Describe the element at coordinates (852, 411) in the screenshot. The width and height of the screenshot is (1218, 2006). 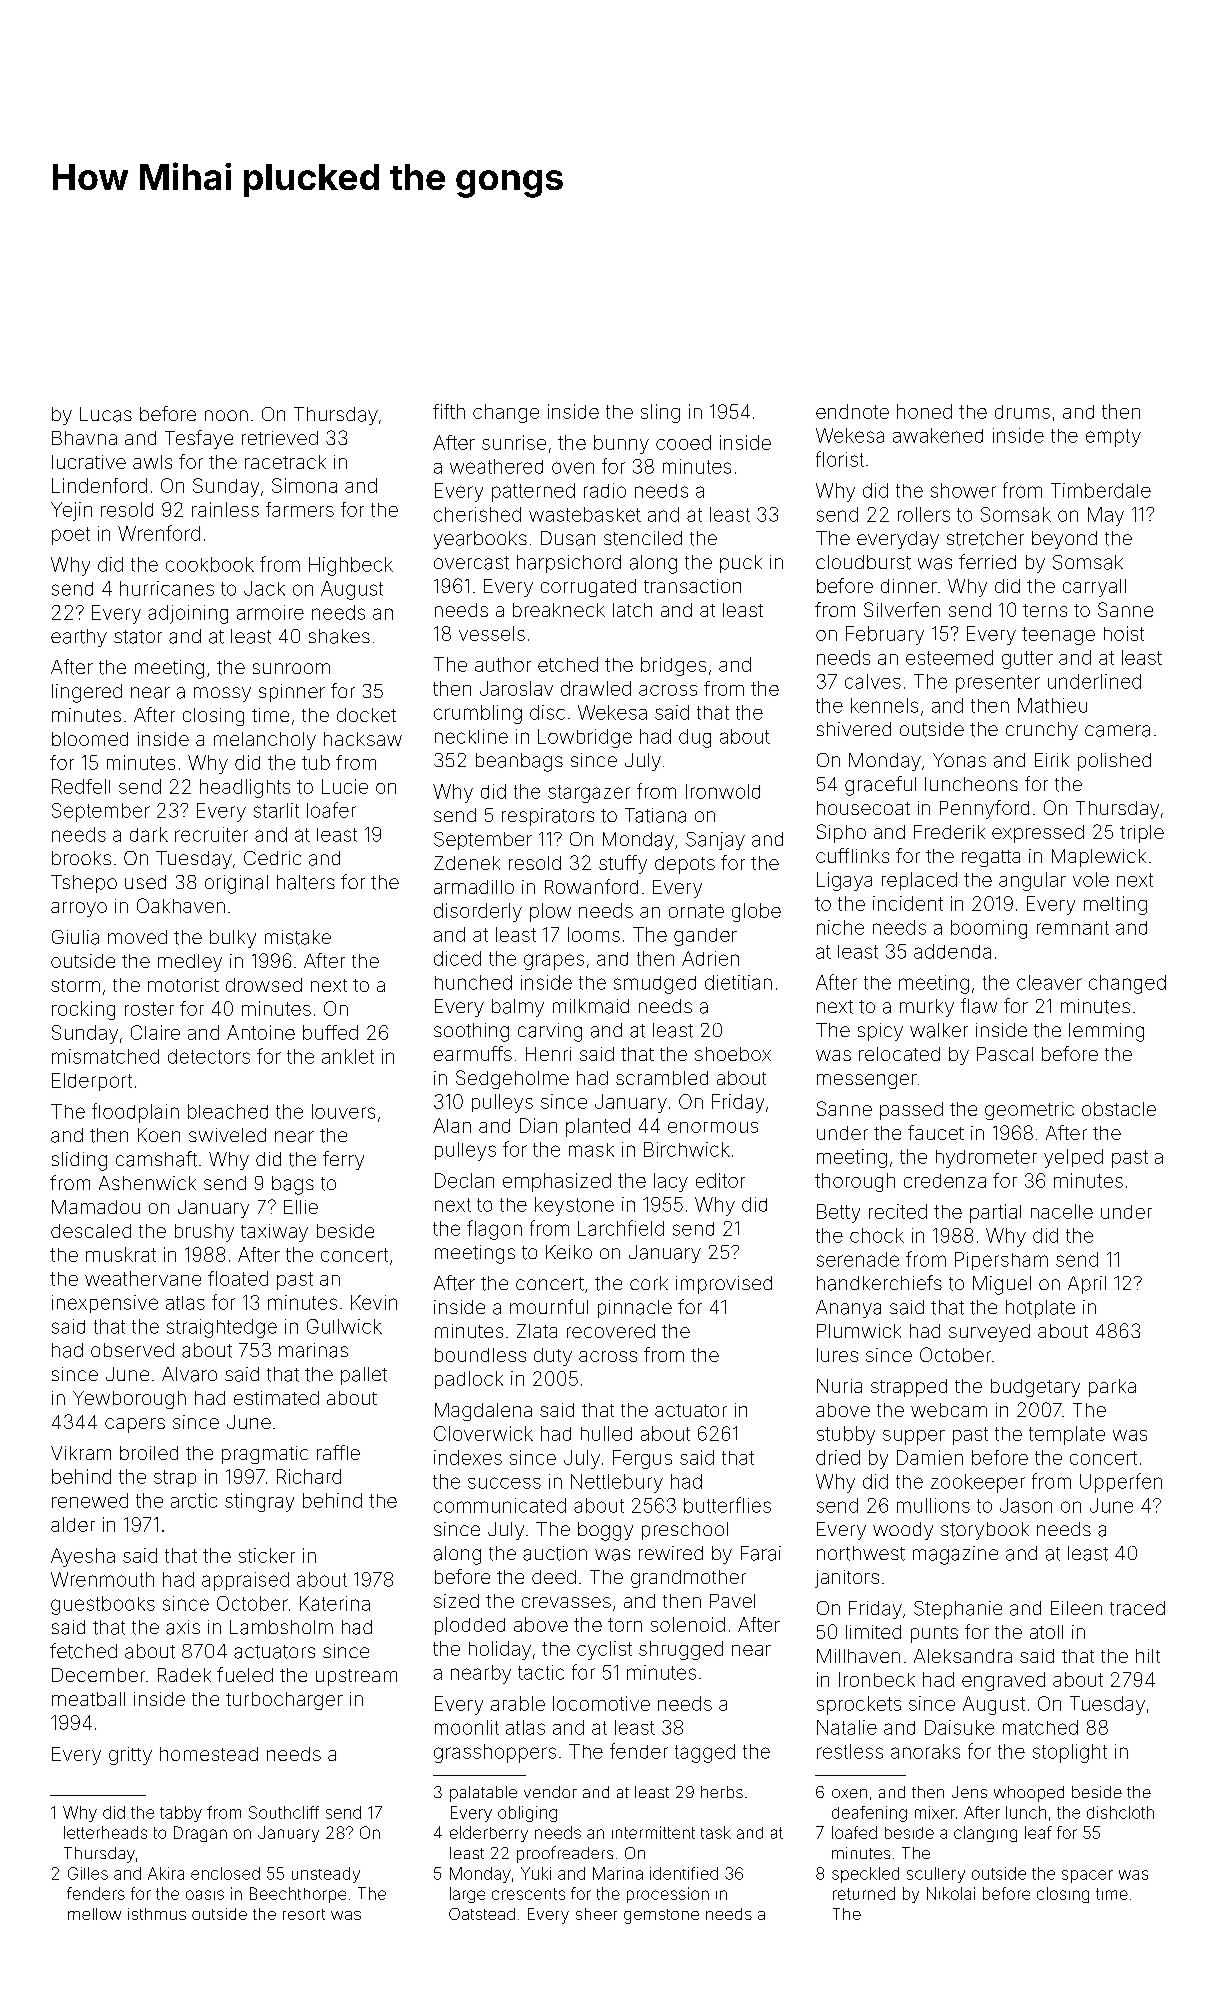
I see `endnote` at that location.
